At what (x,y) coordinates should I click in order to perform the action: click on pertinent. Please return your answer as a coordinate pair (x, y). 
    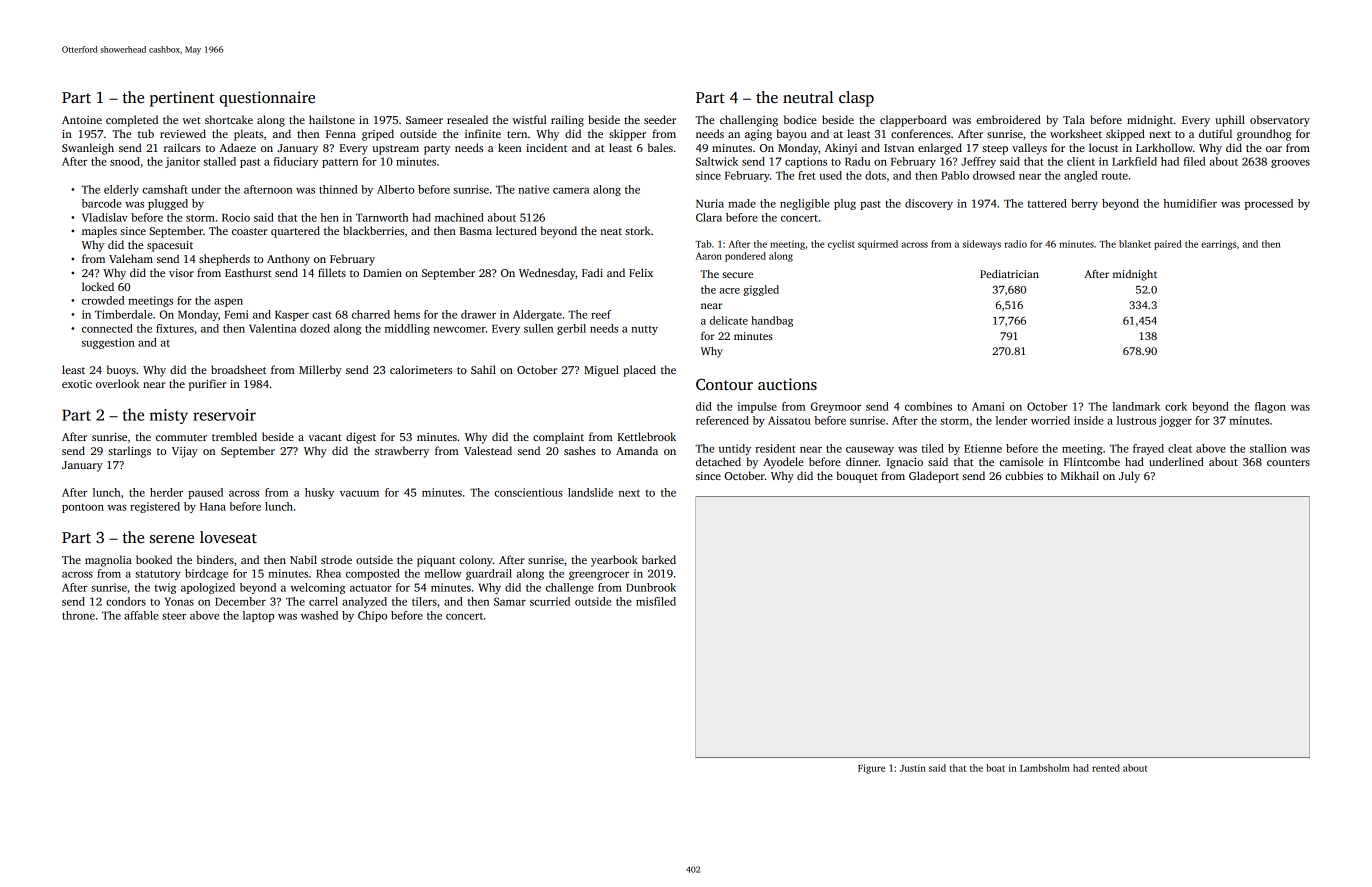
    Looking at the image, I should click on (182, 99).
